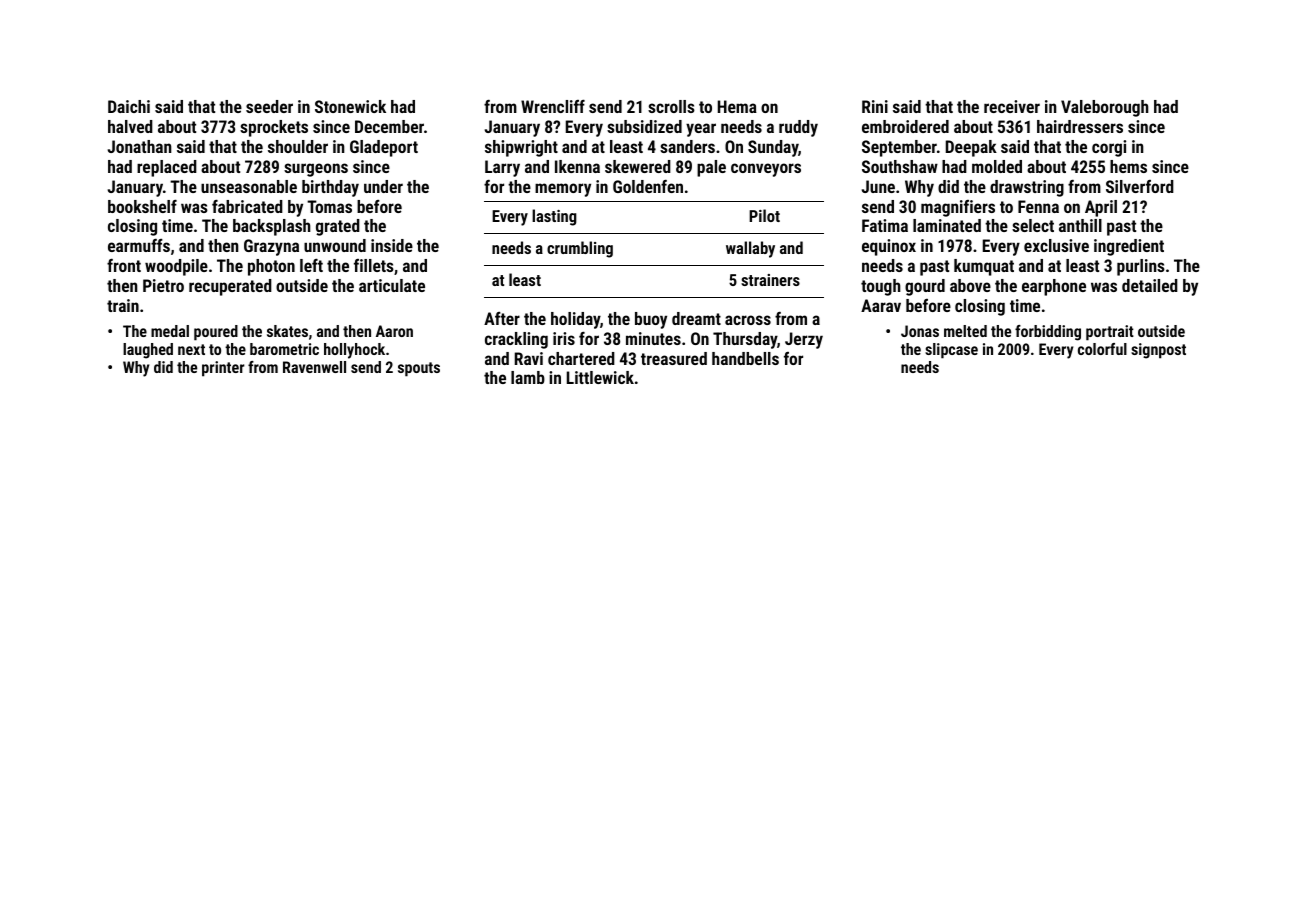  I want to click on bookshelf, so click(142, 206).
